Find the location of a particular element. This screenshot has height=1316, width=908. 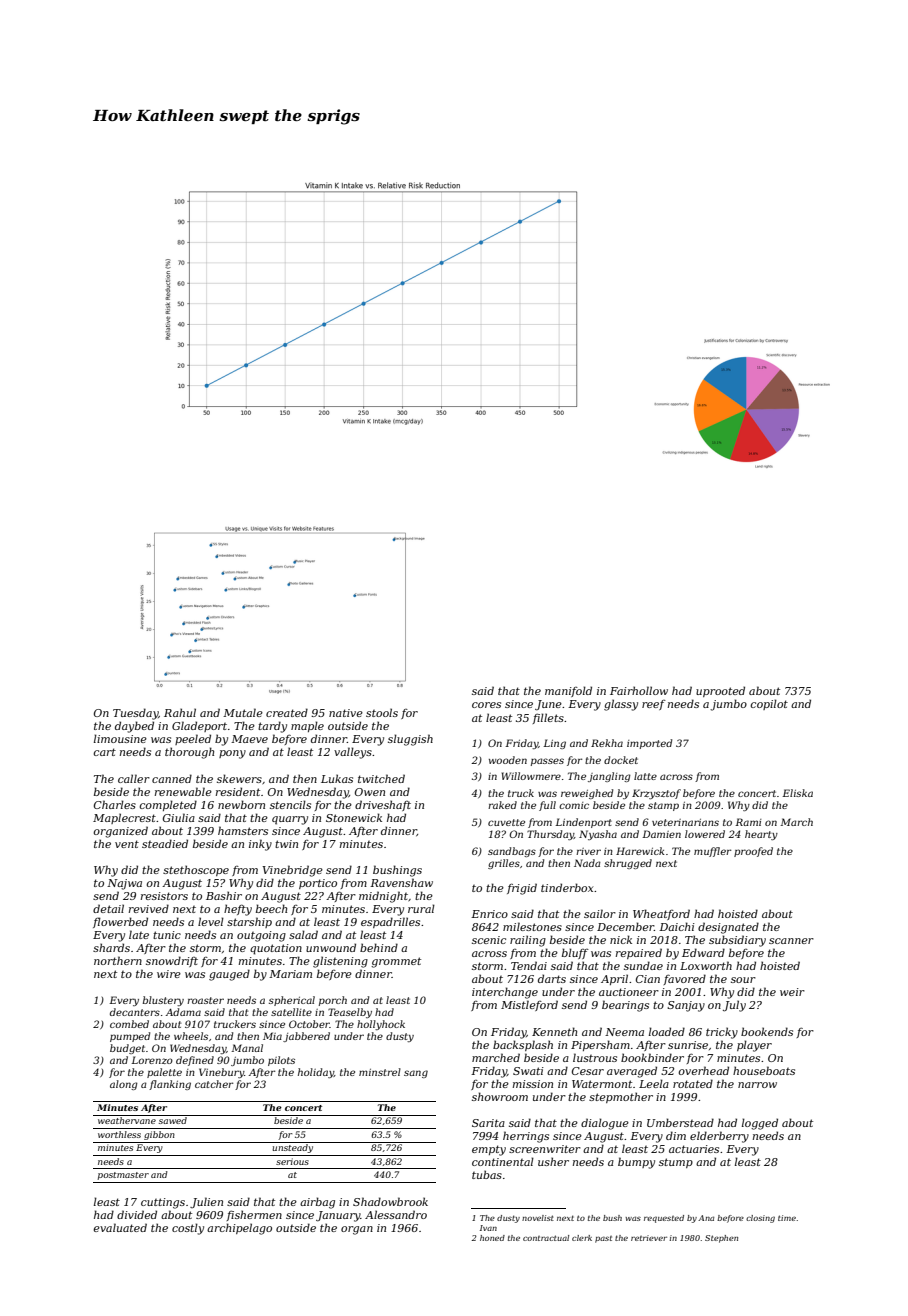

Eliska is located at coordinates (797, 793).
